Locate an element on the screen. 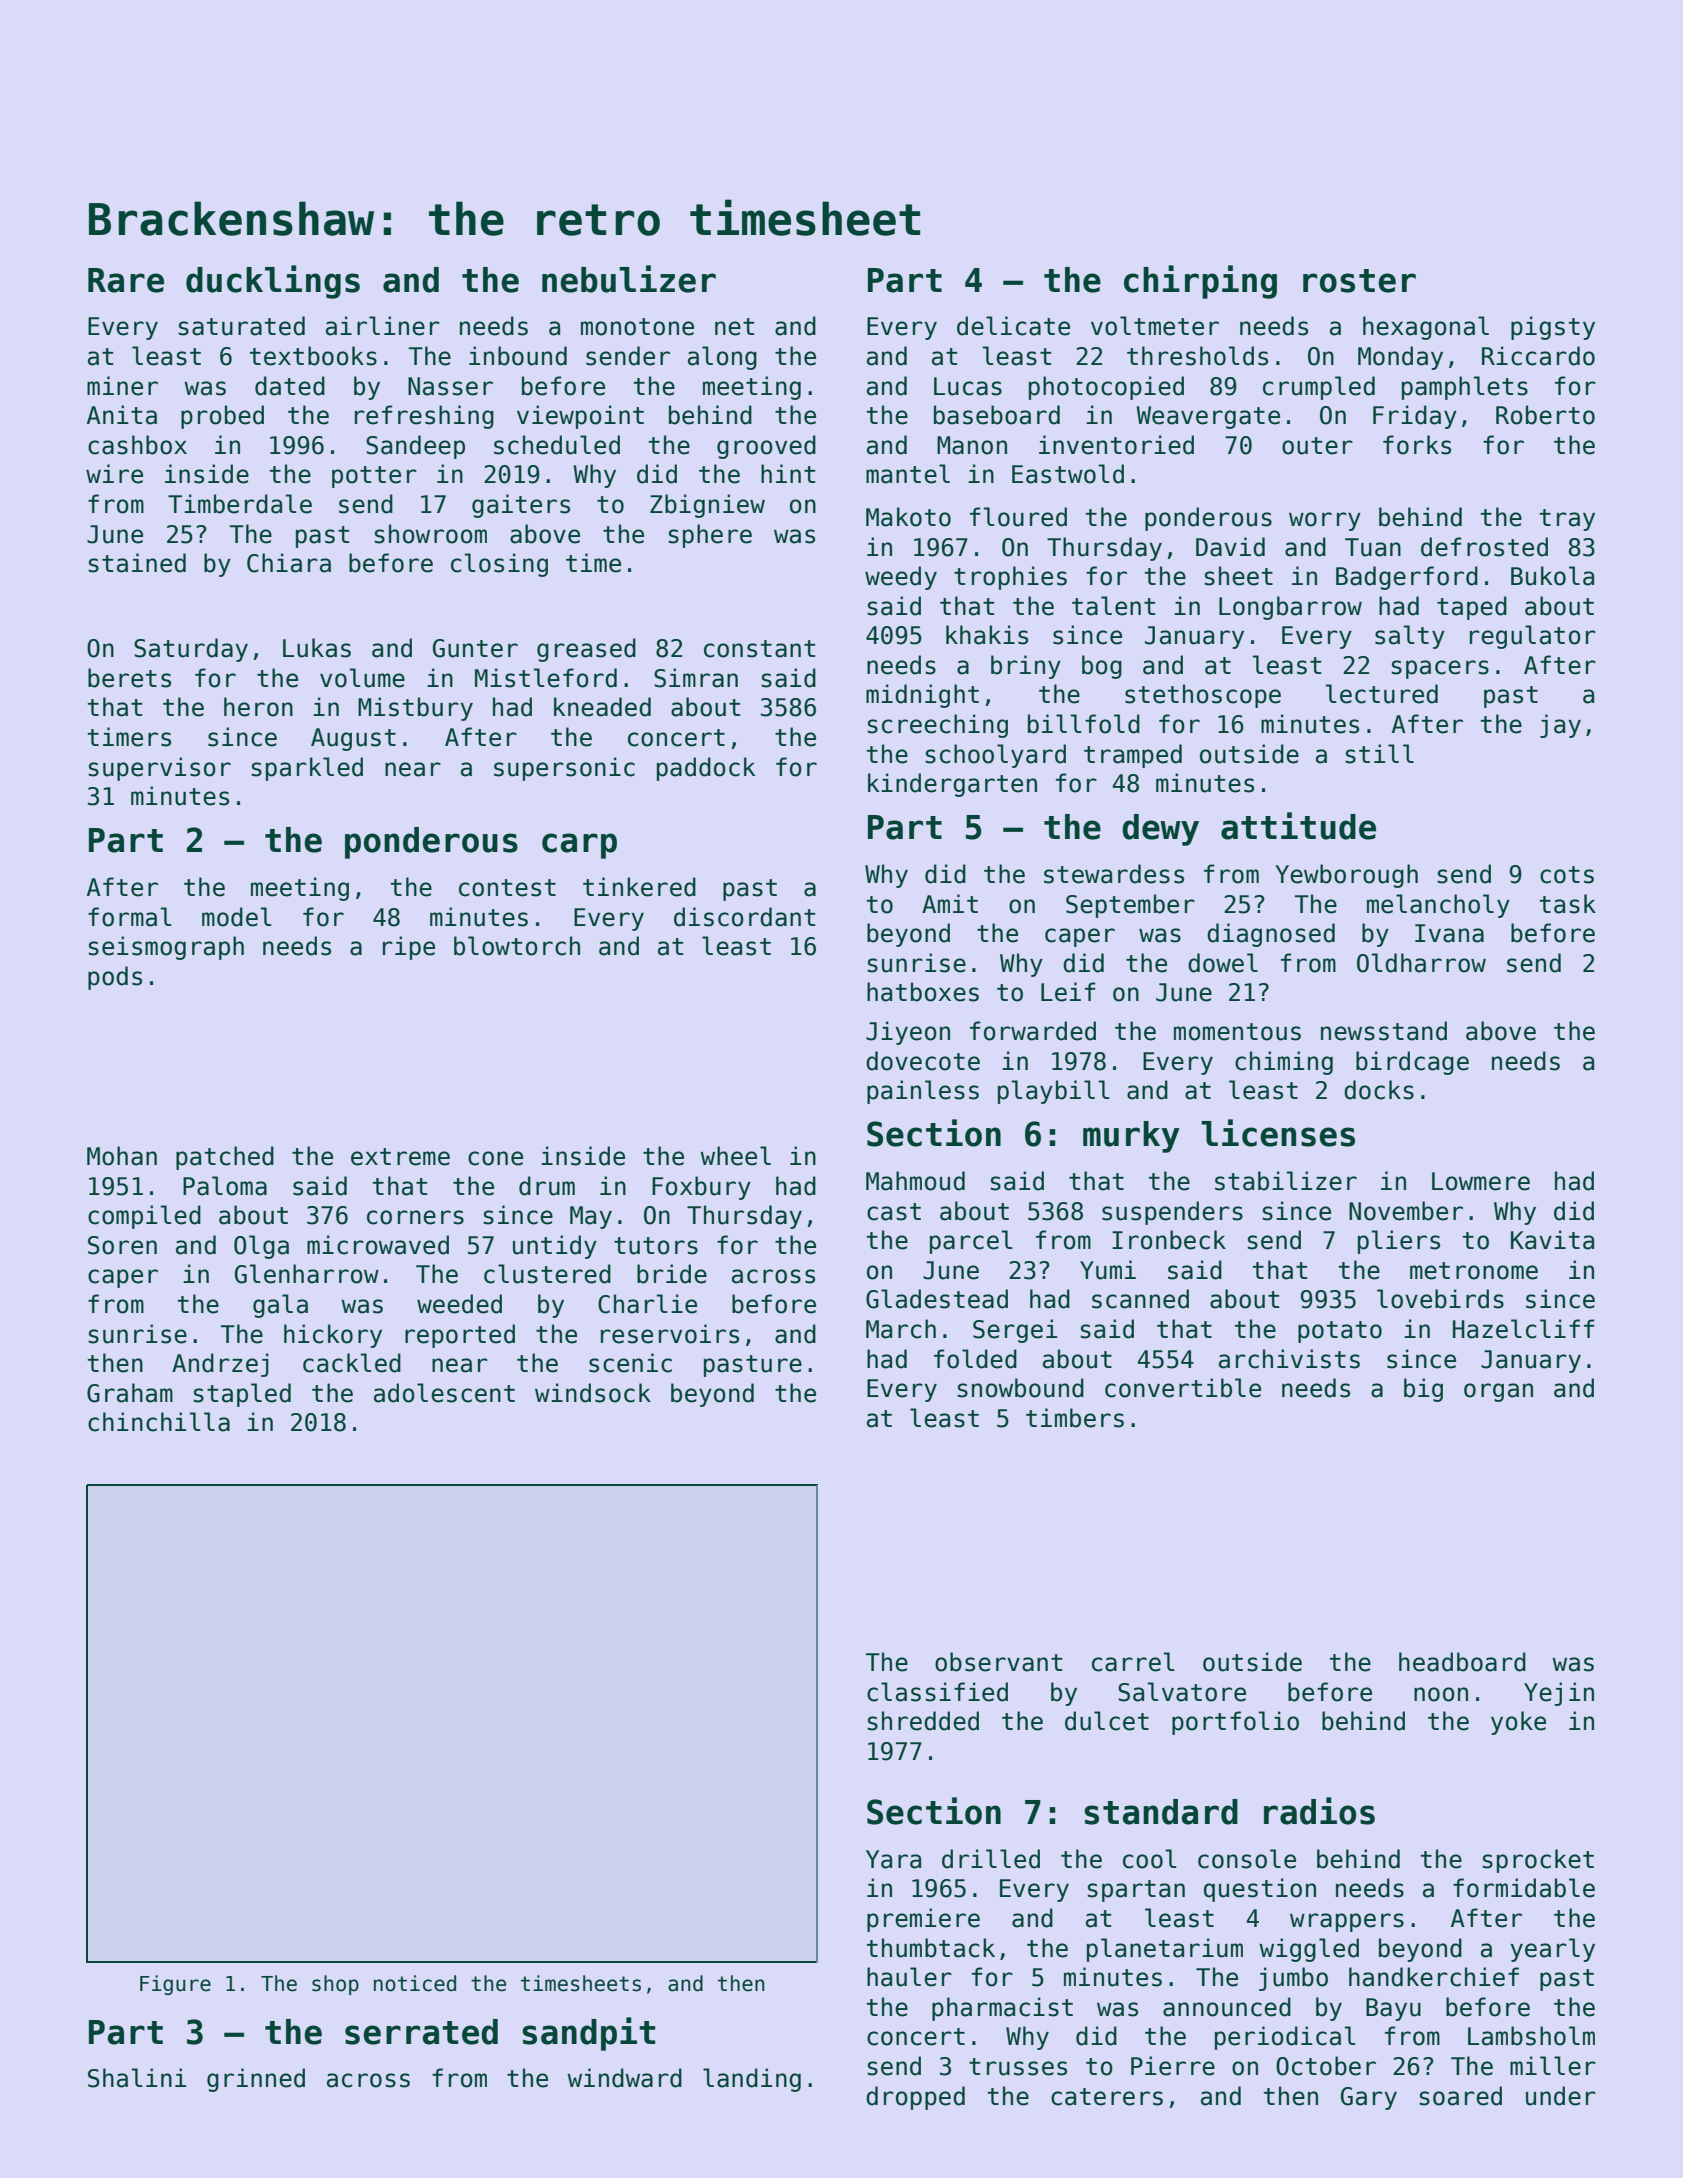 The height and width of the screenshot is (2178, 1683). folded is located at coordinates (975, 1359).
